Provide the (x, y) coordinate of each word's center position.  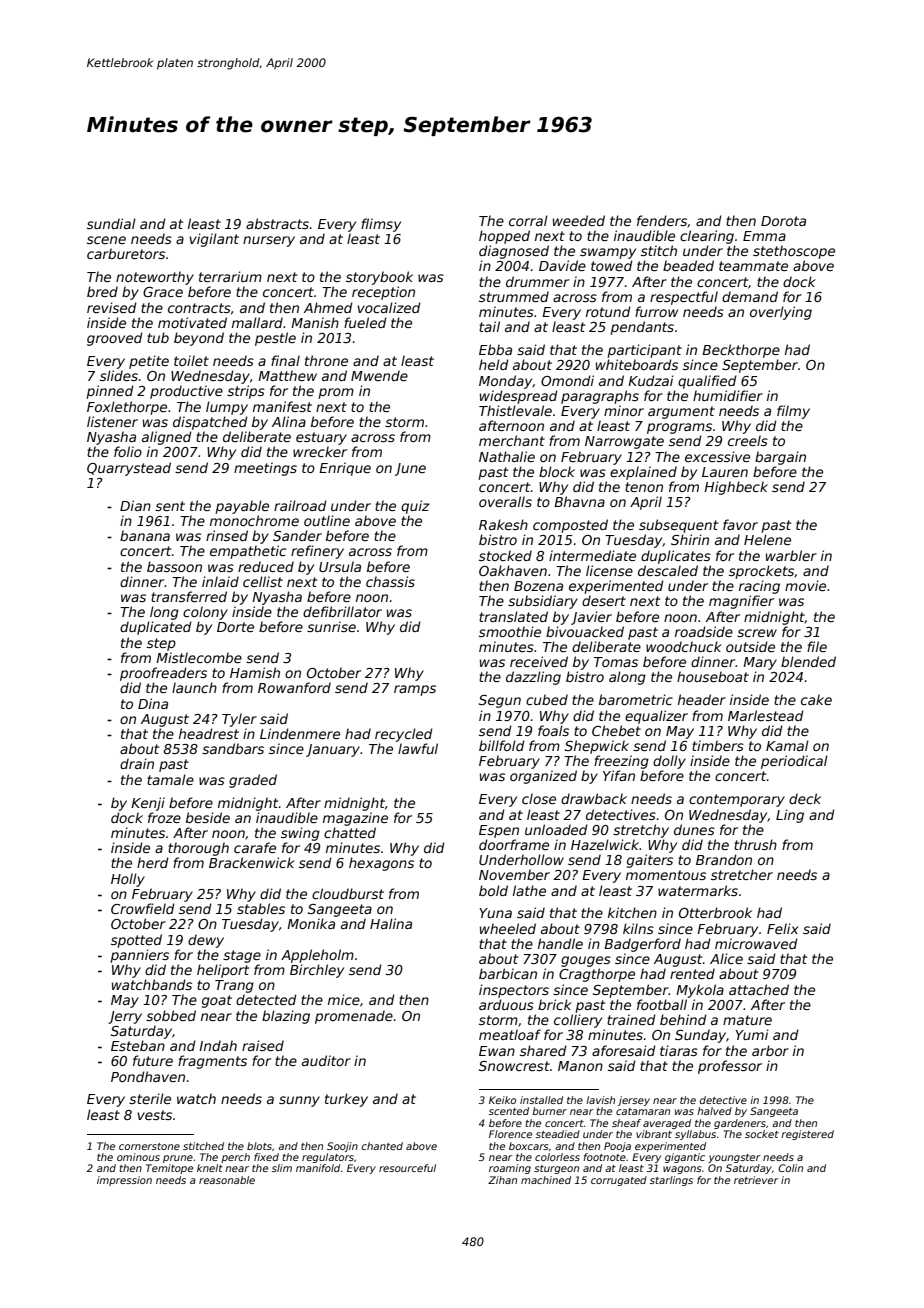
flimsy (381, 225)
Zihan (502, 1180)
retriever (756, 1180)
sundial (111, 223)
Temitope (169, 1169)
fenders (662, 220)
